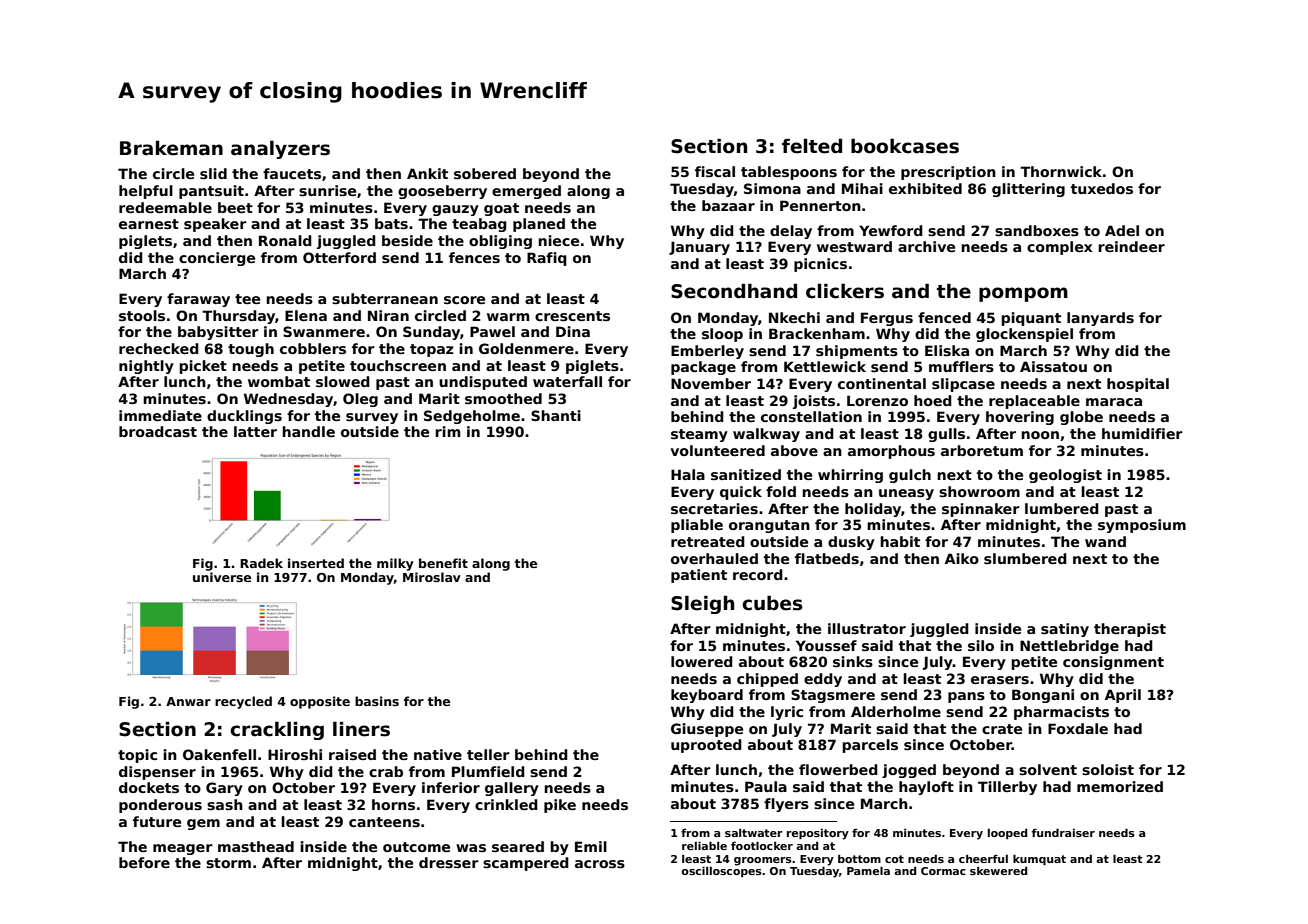 The image size is (1308, 924). I want to click on recycled, so click(243, 702).
